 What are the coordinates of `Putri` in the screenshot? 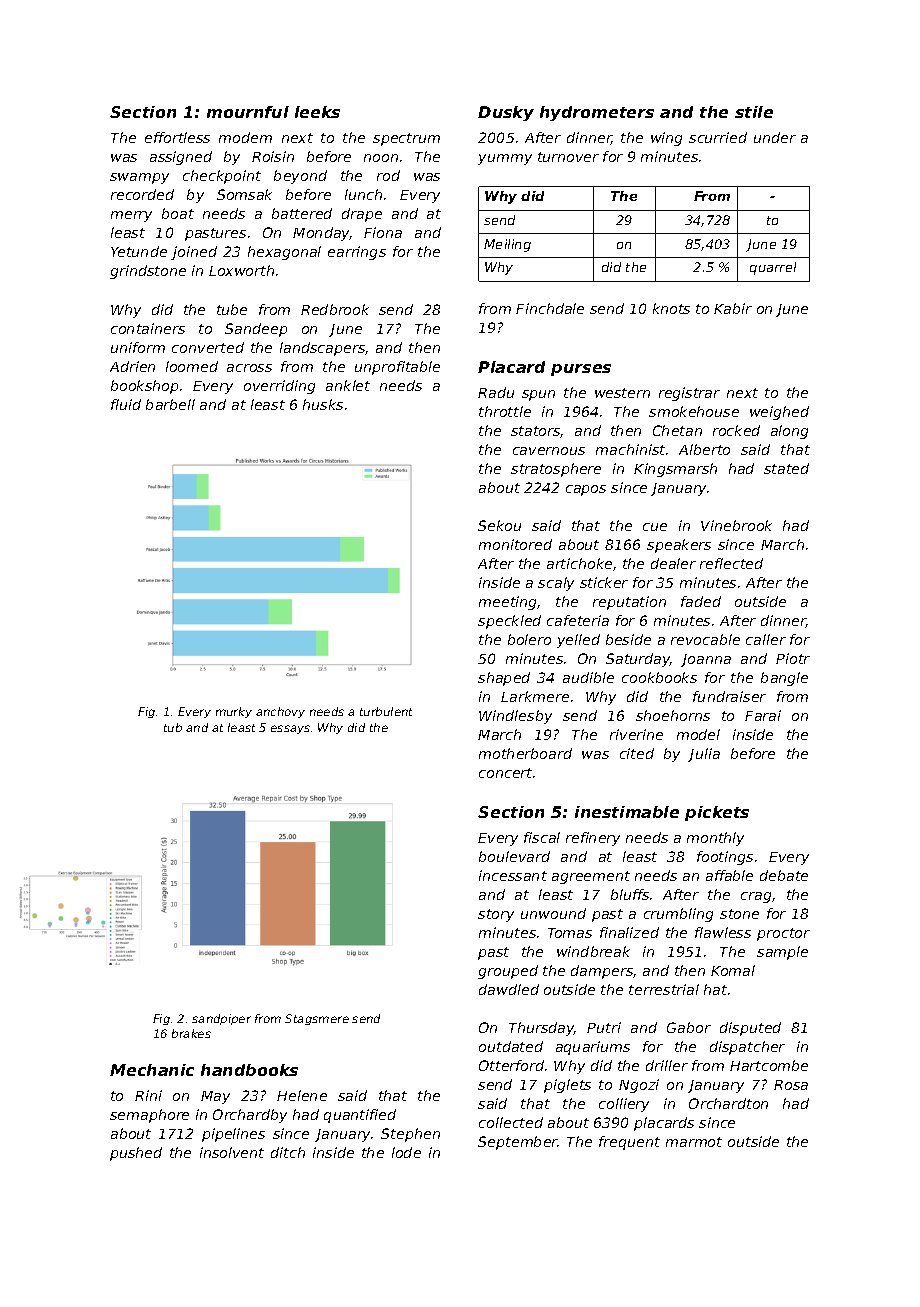 It's located at (604, 1027).
